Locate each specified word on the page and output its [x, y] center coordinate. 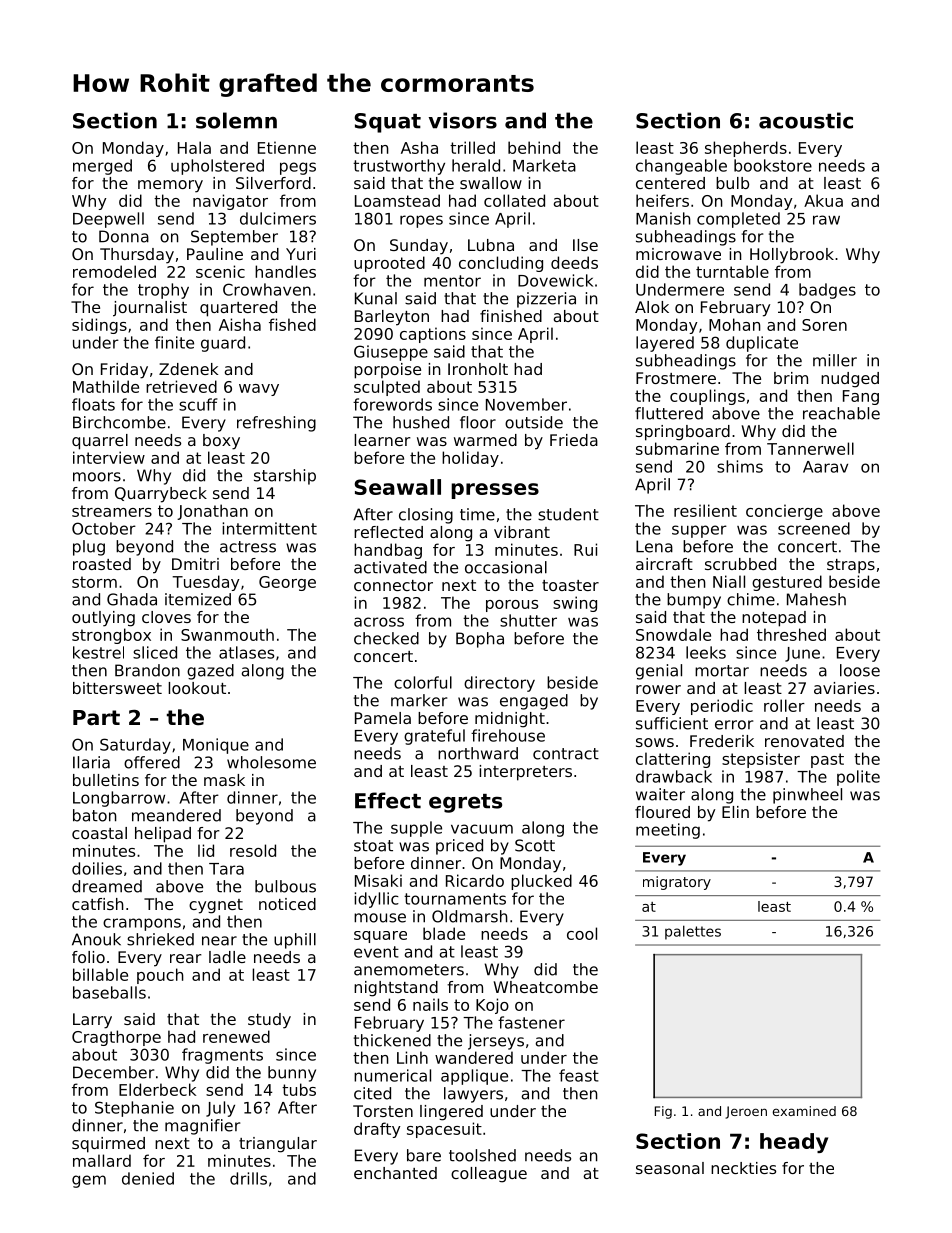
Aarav [825, 467]
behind [534, 147]
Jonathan [212, 512]
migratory [677, 883]
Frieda [574, 440]
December [113, 1072]
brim [791, 378]
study [269, 1021]
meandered [176, 815]
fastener [531, 1022]
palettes [693, 932]
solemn [236, 120]
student [568, 514]
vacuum [482, 829]
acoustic [806, 120]
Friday [124, 371]
